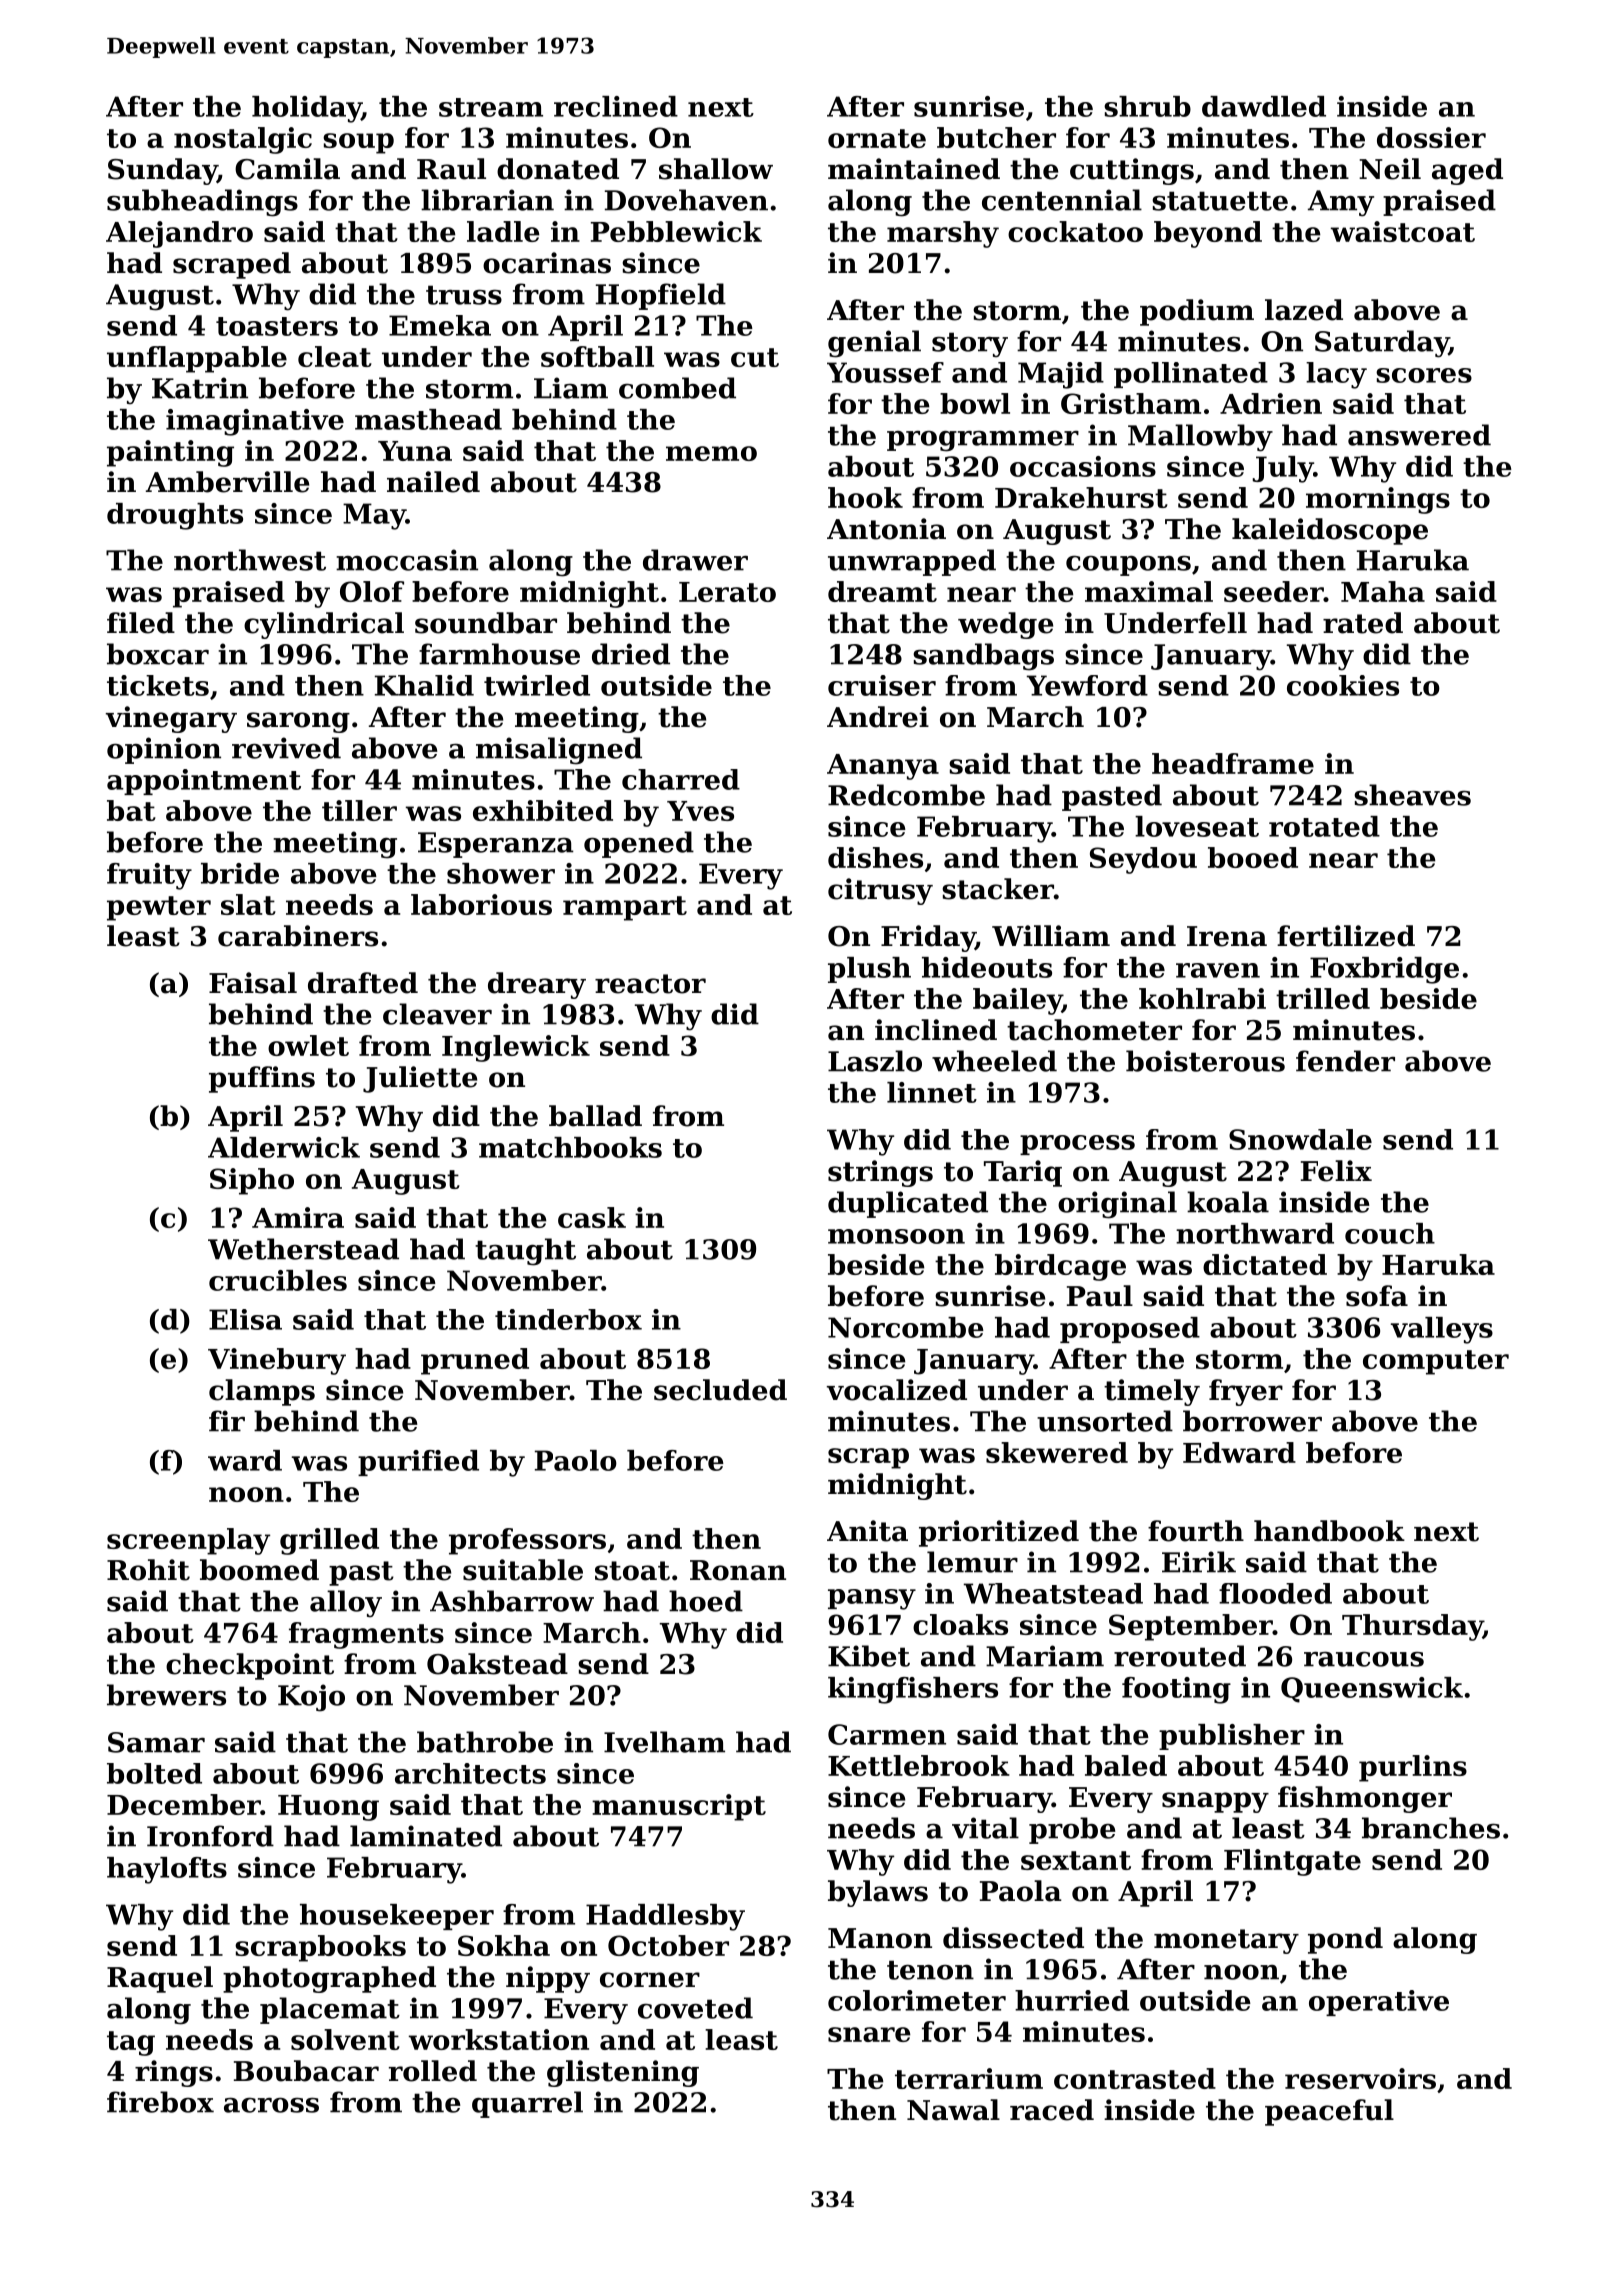  Describe the element at coordinates (711, 453) in the screenshot. I see `memo` at that location.
